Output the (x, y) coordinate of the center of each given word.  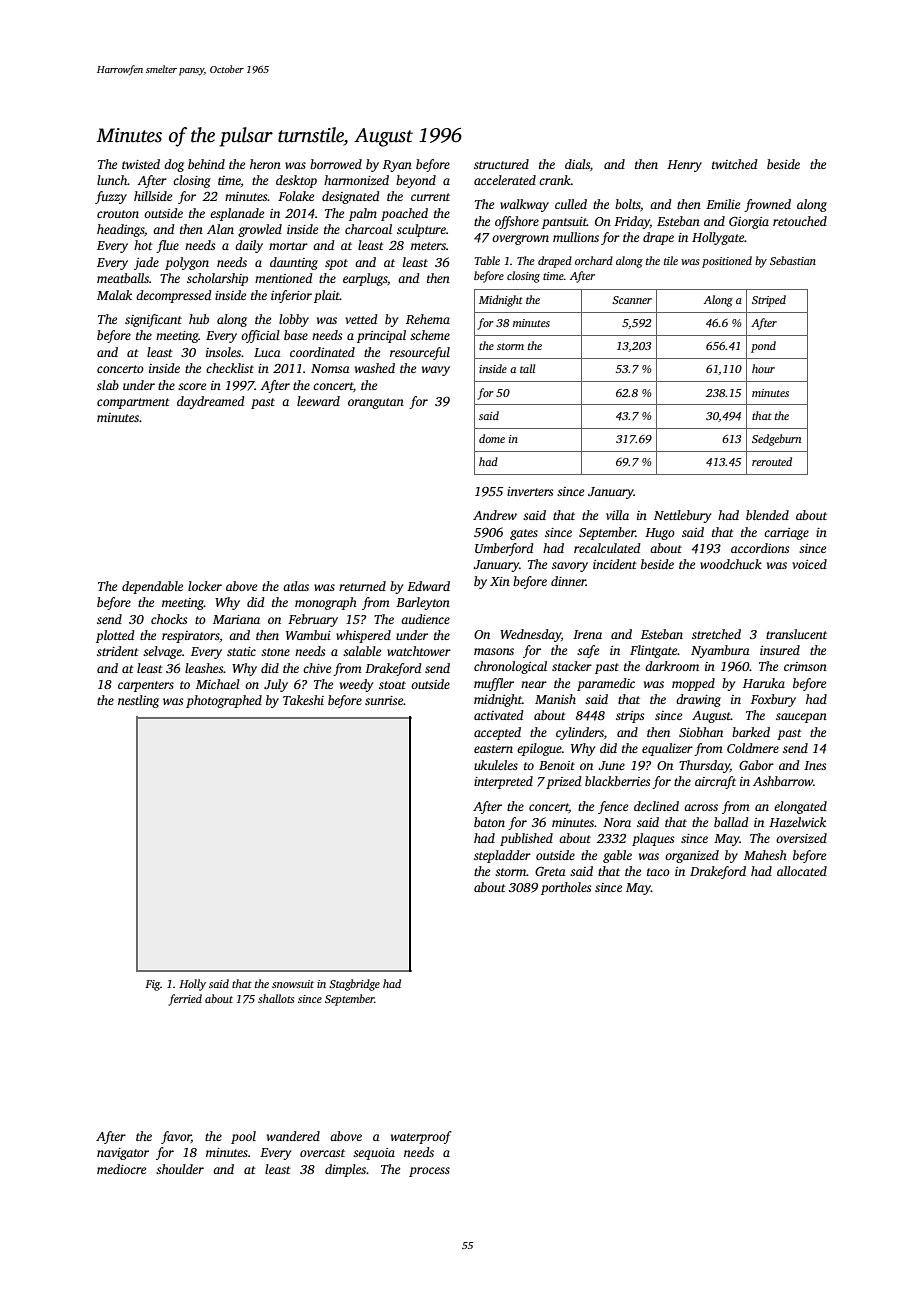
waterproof (421, 1137)
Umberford (504, 549)
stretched (716, 634)
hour (763, 368)
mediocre (121, 1169)
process (429, 1172)
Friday (632, 222)
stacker (572, 666)
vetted (361, 319)
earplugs (365, 279)
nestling (138, 701)
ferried (185, 1000)
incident (615, 564)
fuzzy (111, 197)
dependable (152, 587)
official (260, 336)
